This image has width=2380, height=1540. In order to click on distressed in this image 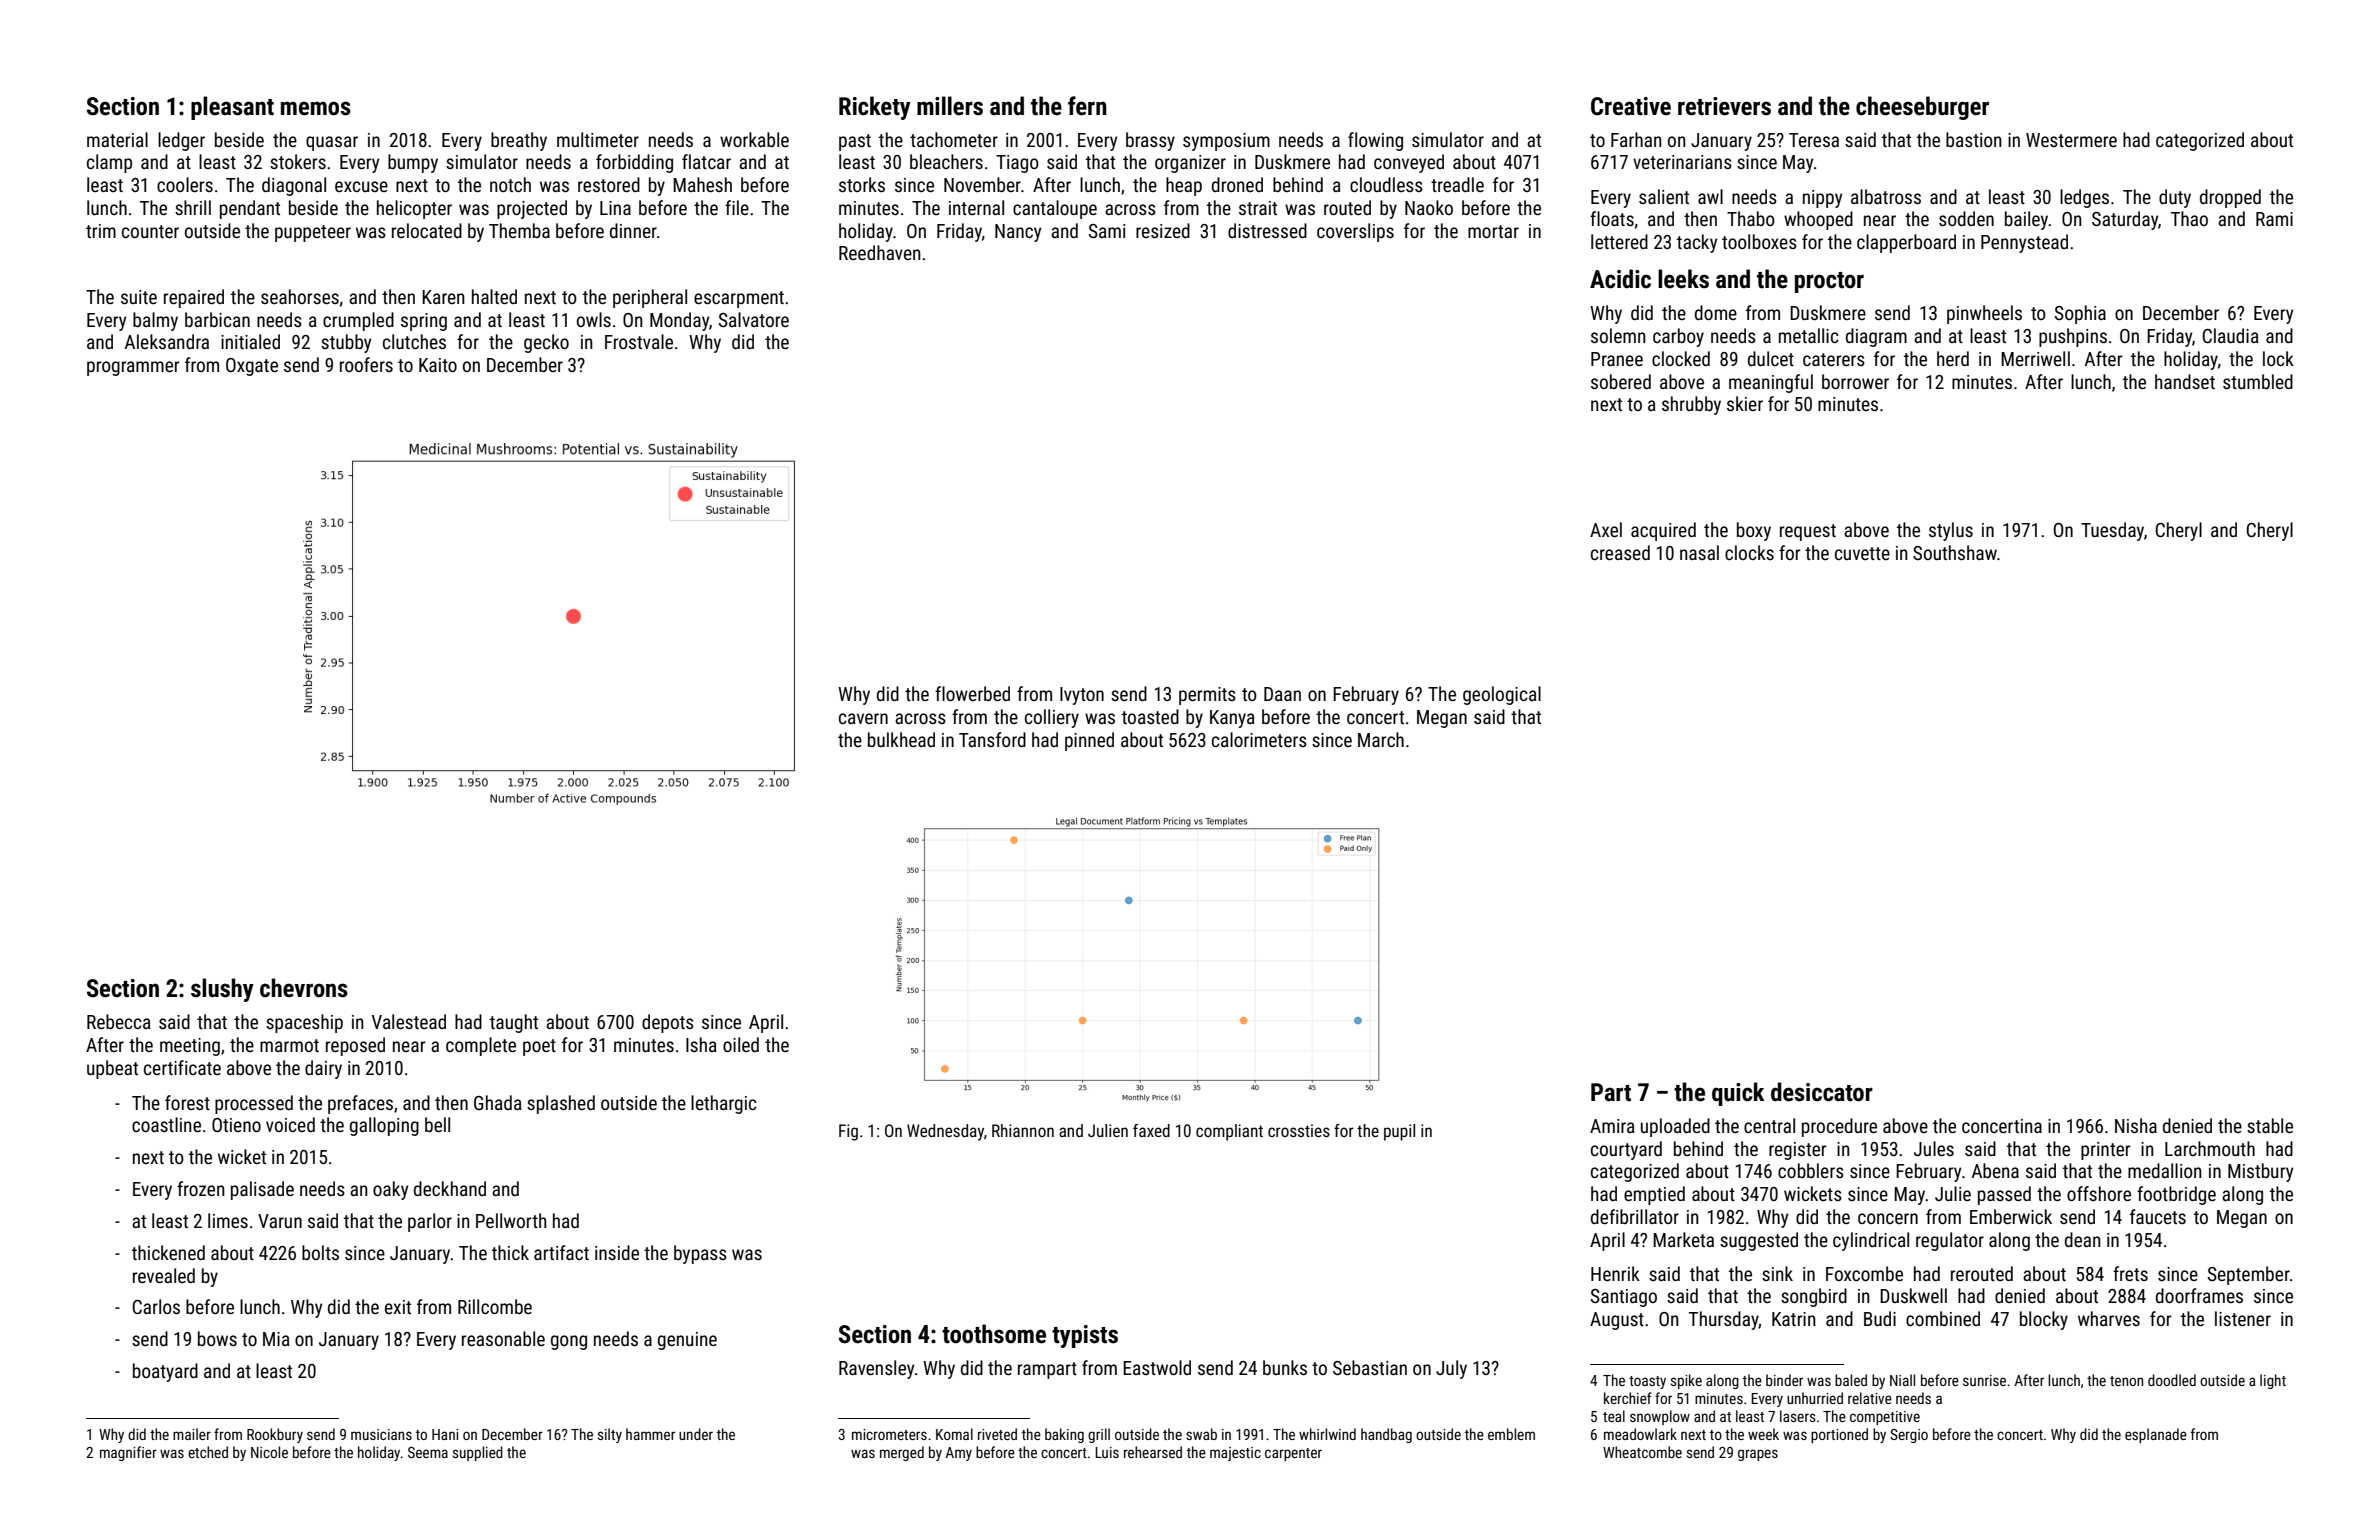, I will do `click(1267, 230)`.
